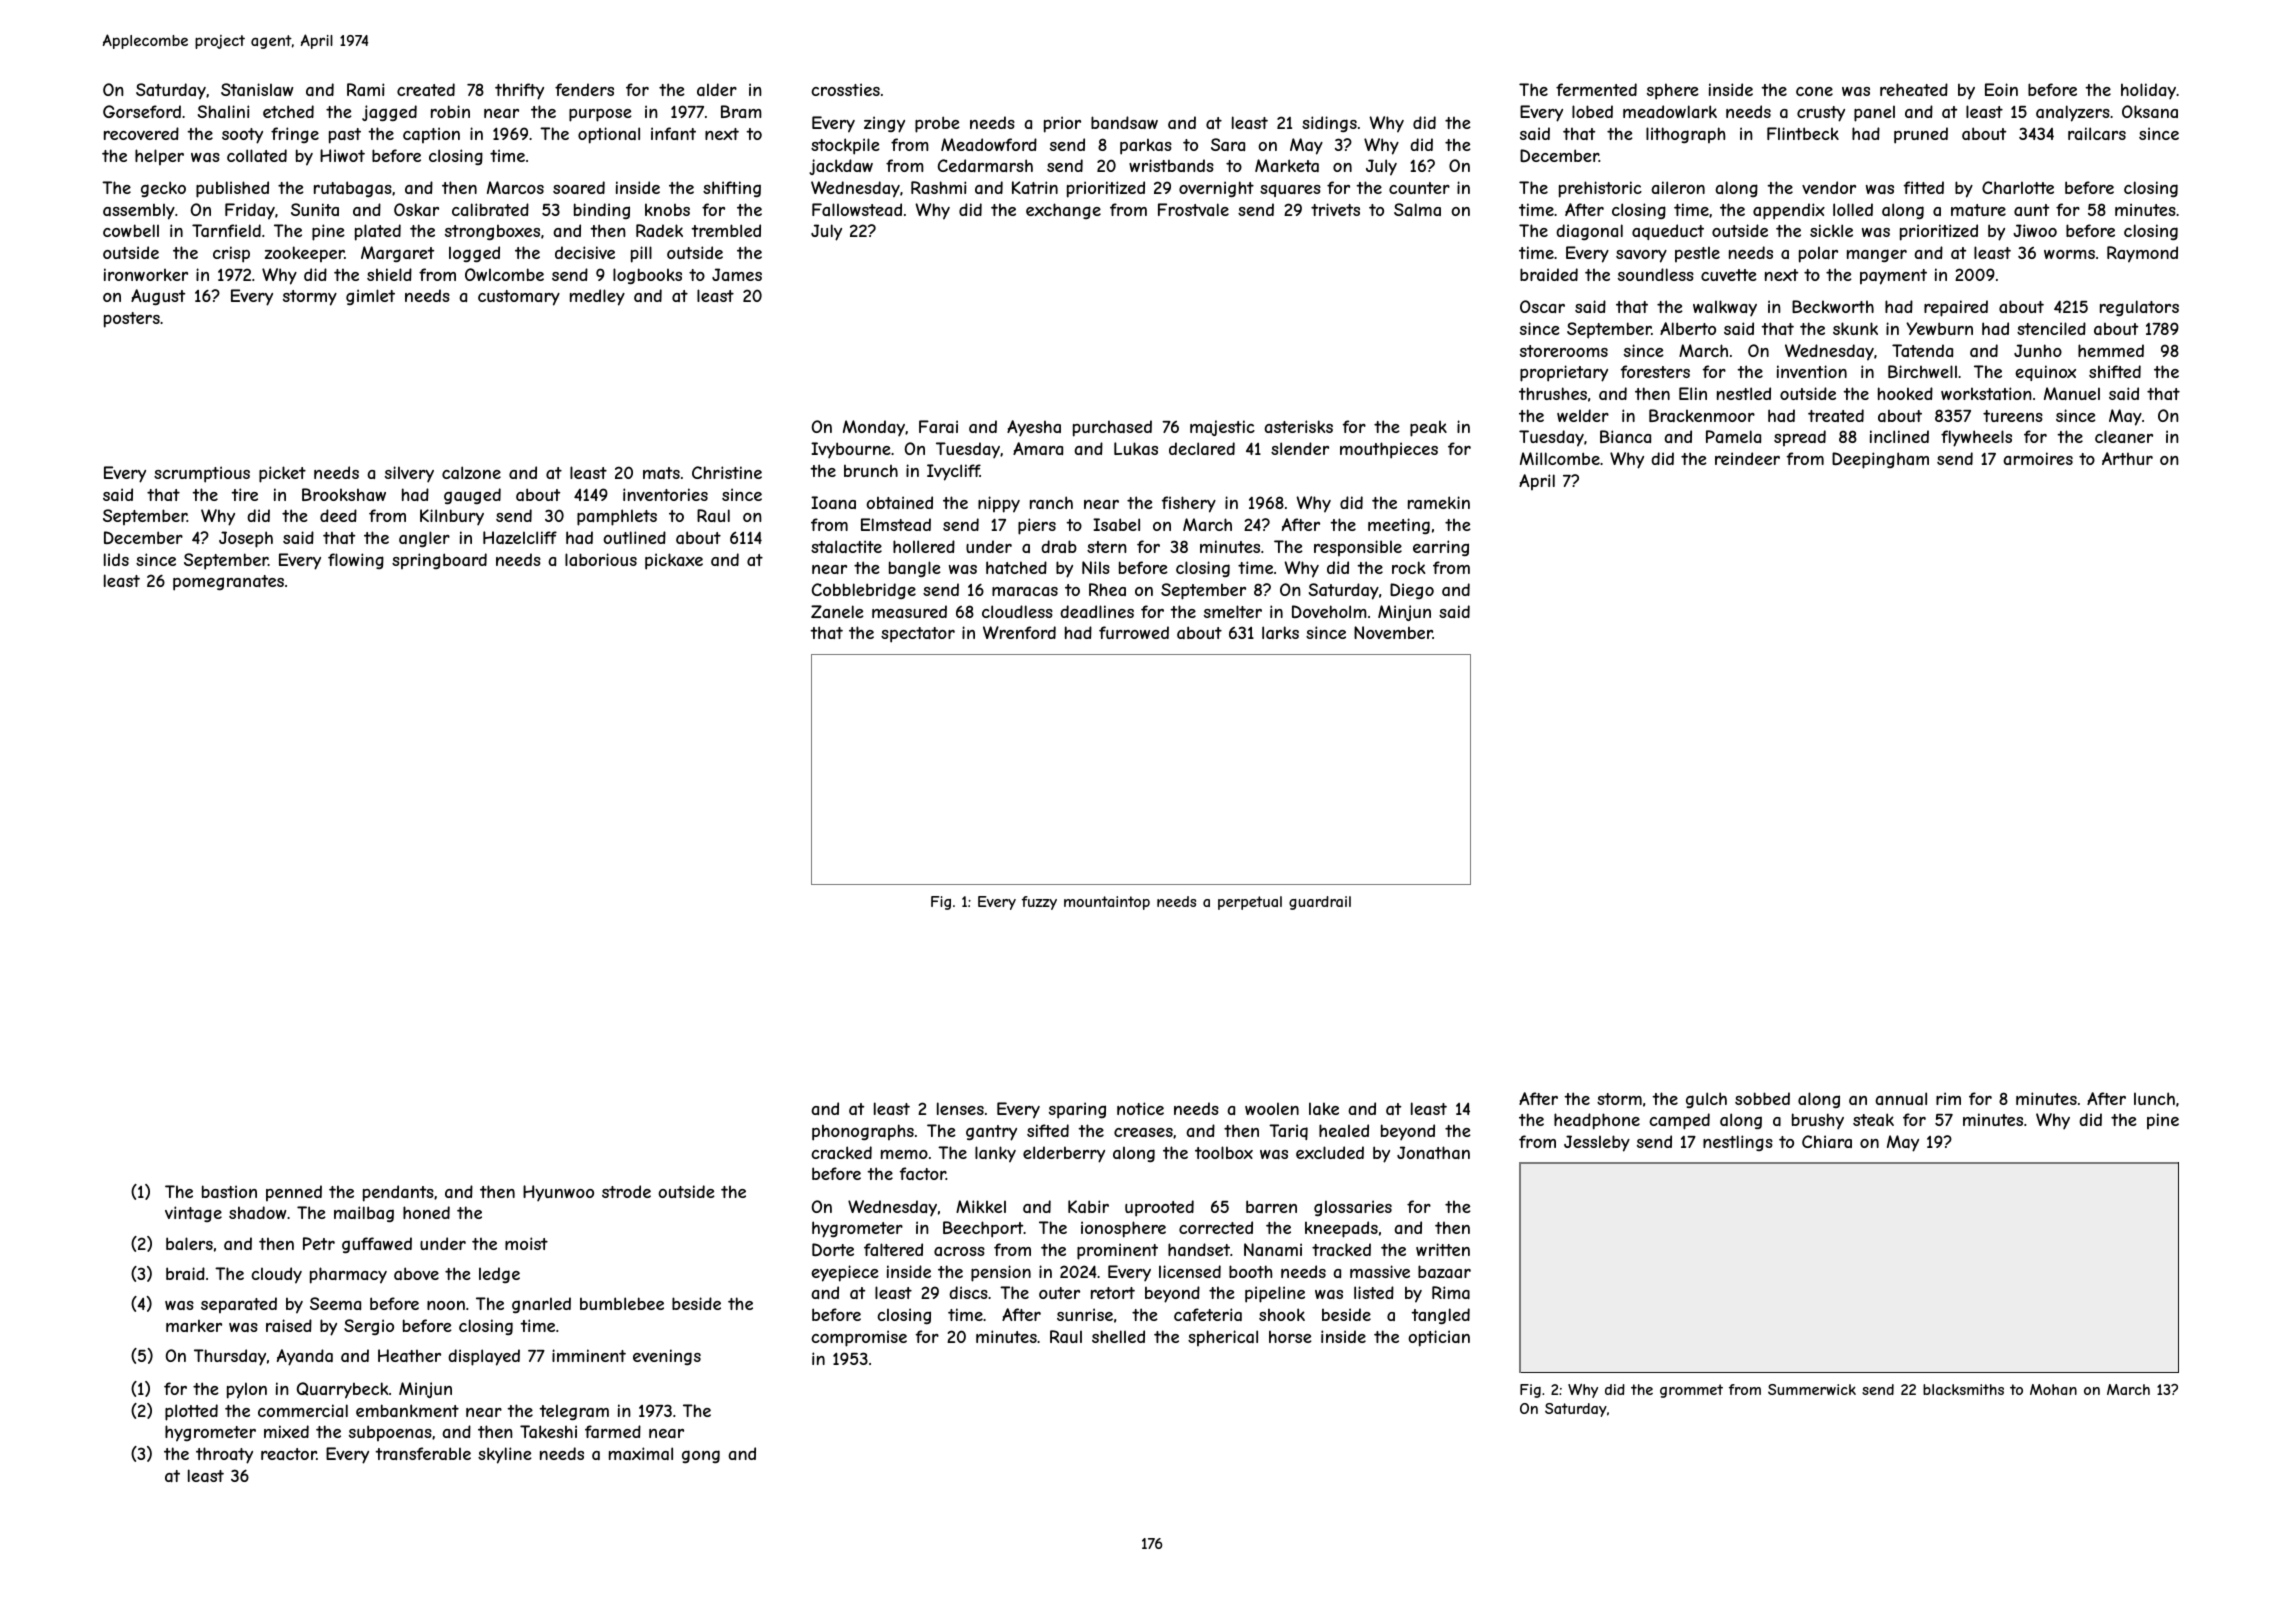 Image resolution: width=2282 pixels, height=1614 pixels. I want to click on fishery, so click(1188, 504).
